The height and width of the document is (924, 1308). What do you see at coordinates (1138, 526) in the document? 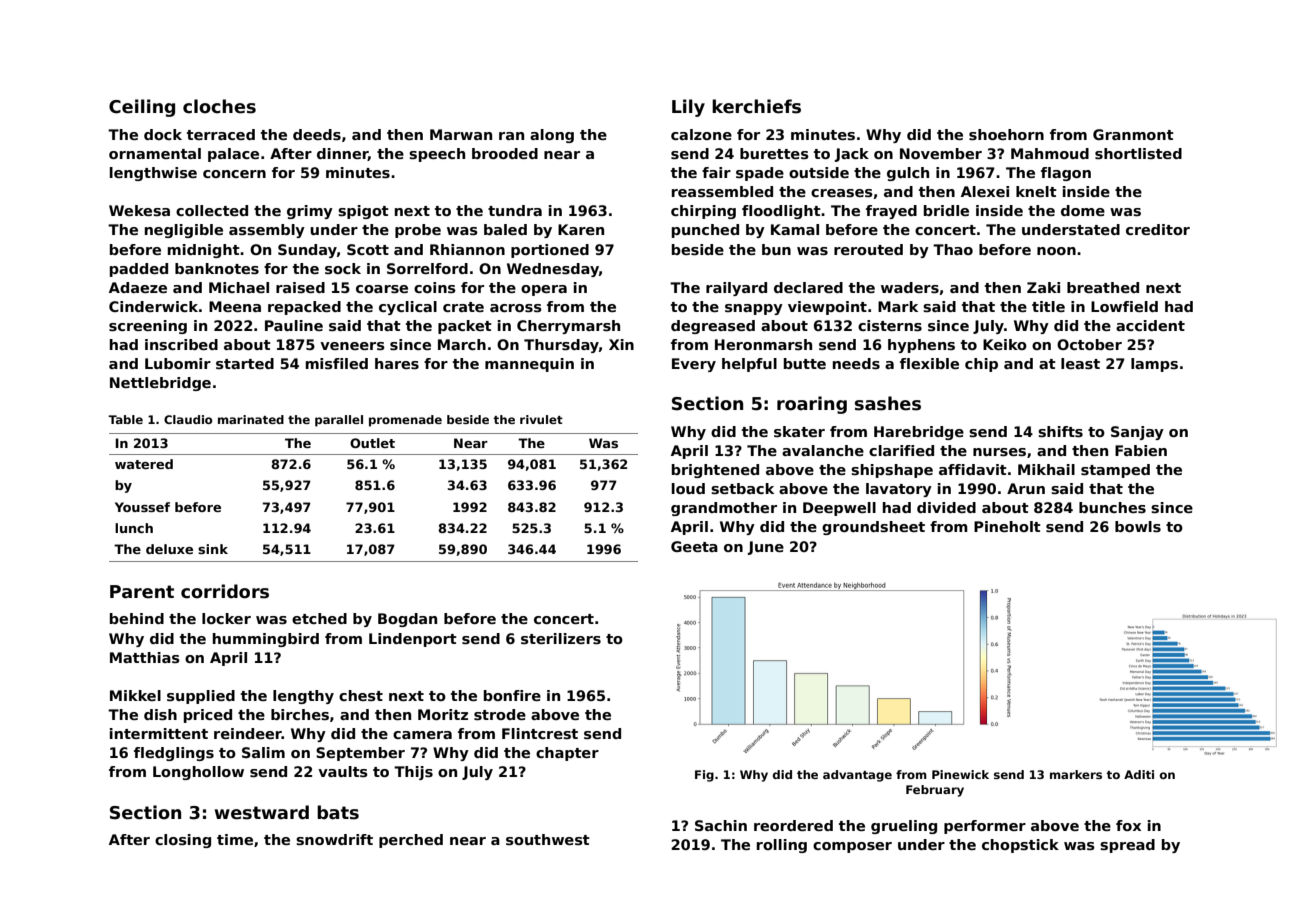
I see `bowls` at bounding box center [1138, 526].
